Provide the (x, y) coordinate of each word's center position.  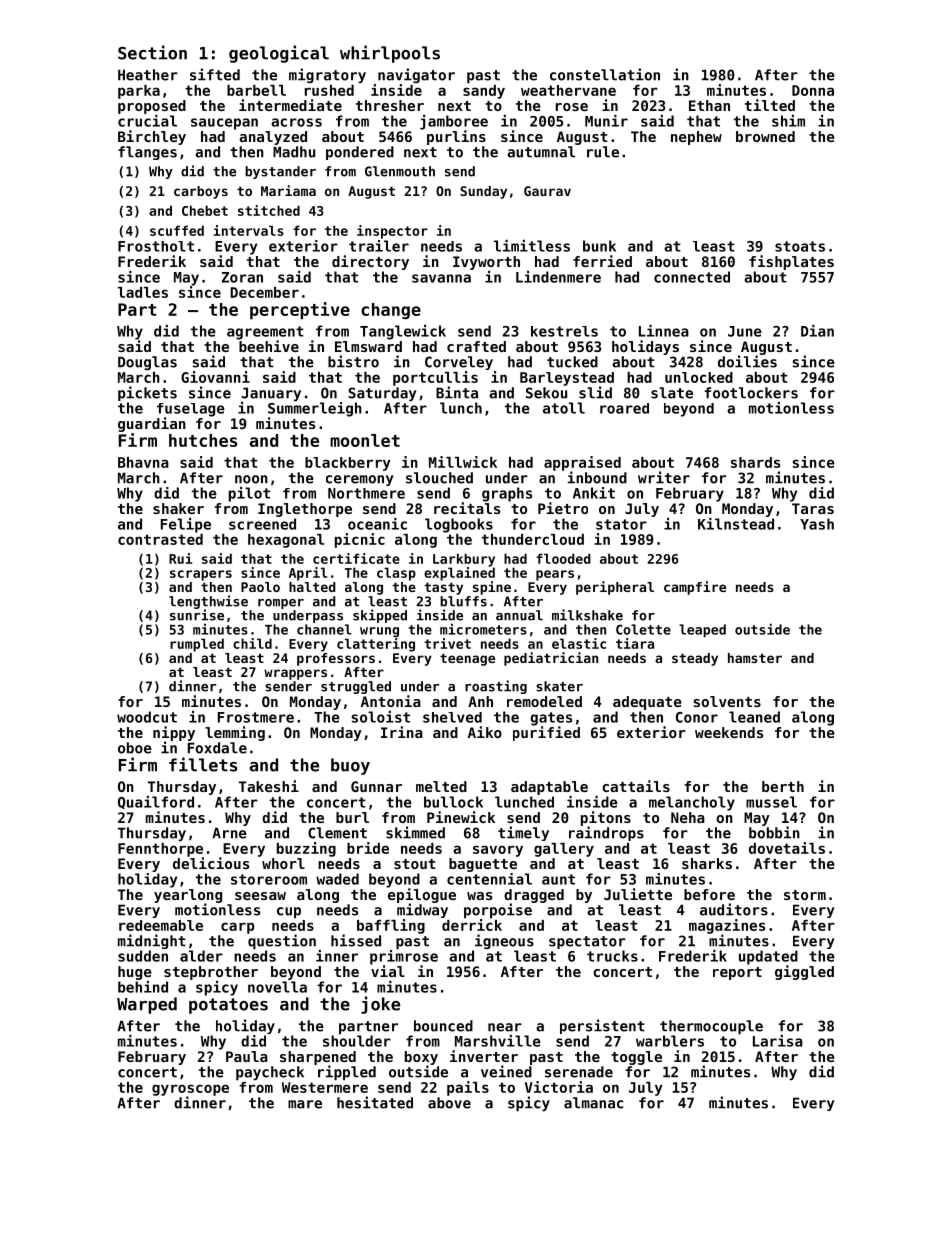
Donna (813, 90)
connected (692, 277)
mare (305, 1104)
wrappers (295, 674)
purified (546, 733)
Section (152, 52)
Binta (457, 392)
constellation (605, 74)
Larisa (778, 1041)
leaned (754, 717)
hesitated (375, 1102)
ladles (143, 292)
